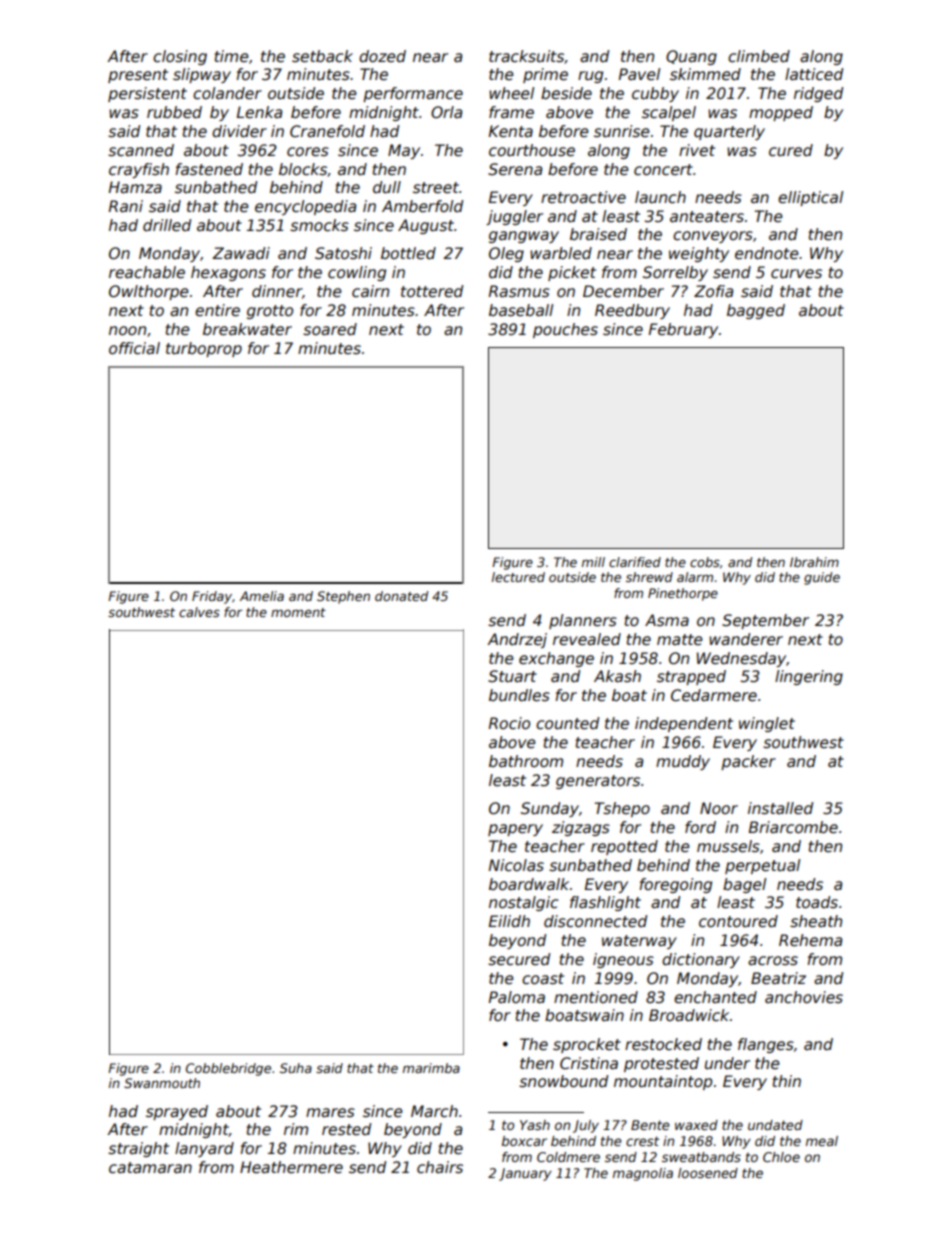 This document has height=1233, width=952. I want to click on elliptical, so click(810, 198).
